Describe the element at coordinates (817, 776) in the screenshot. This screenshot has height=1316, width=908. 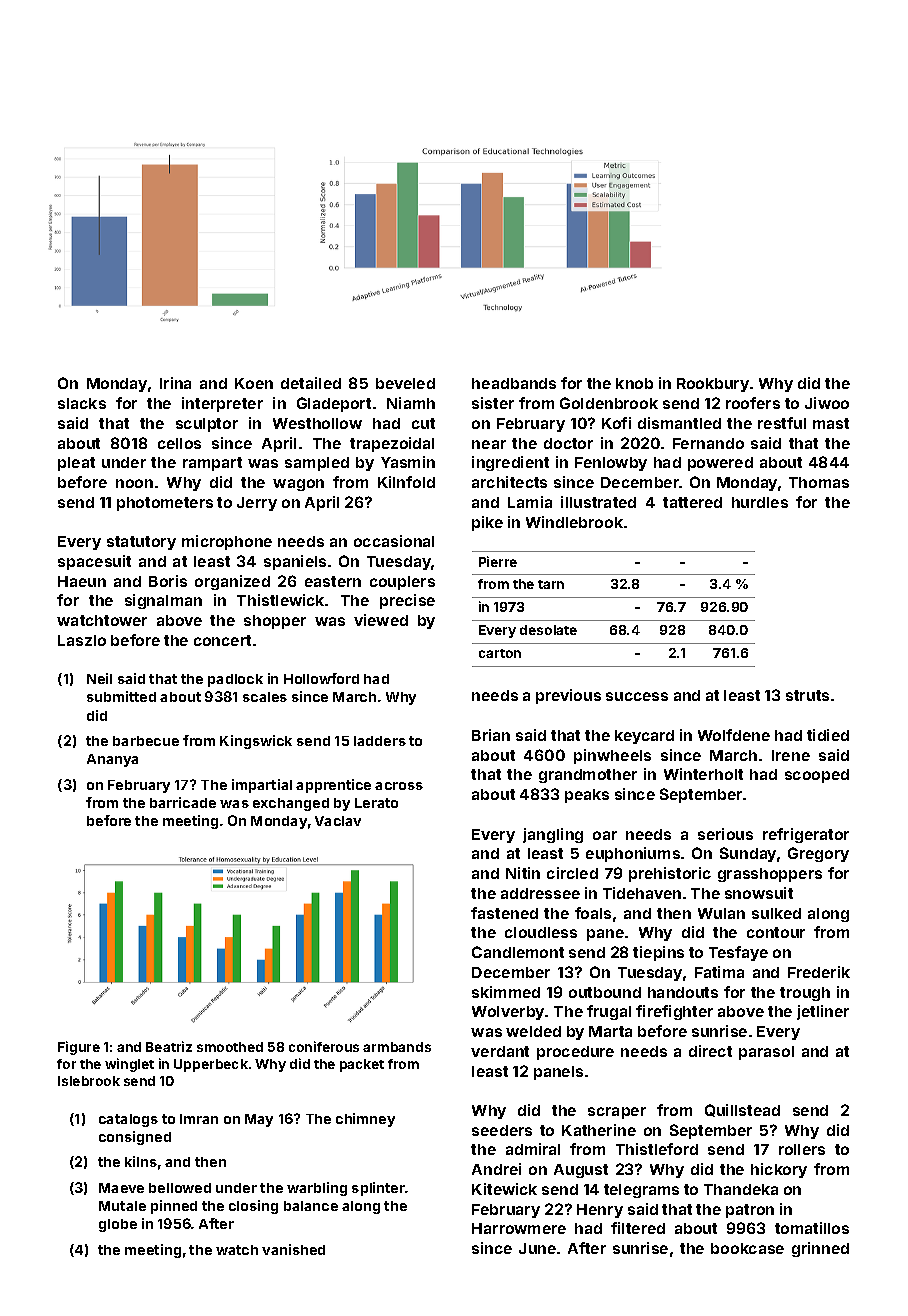
I see `scooped` at that location.
